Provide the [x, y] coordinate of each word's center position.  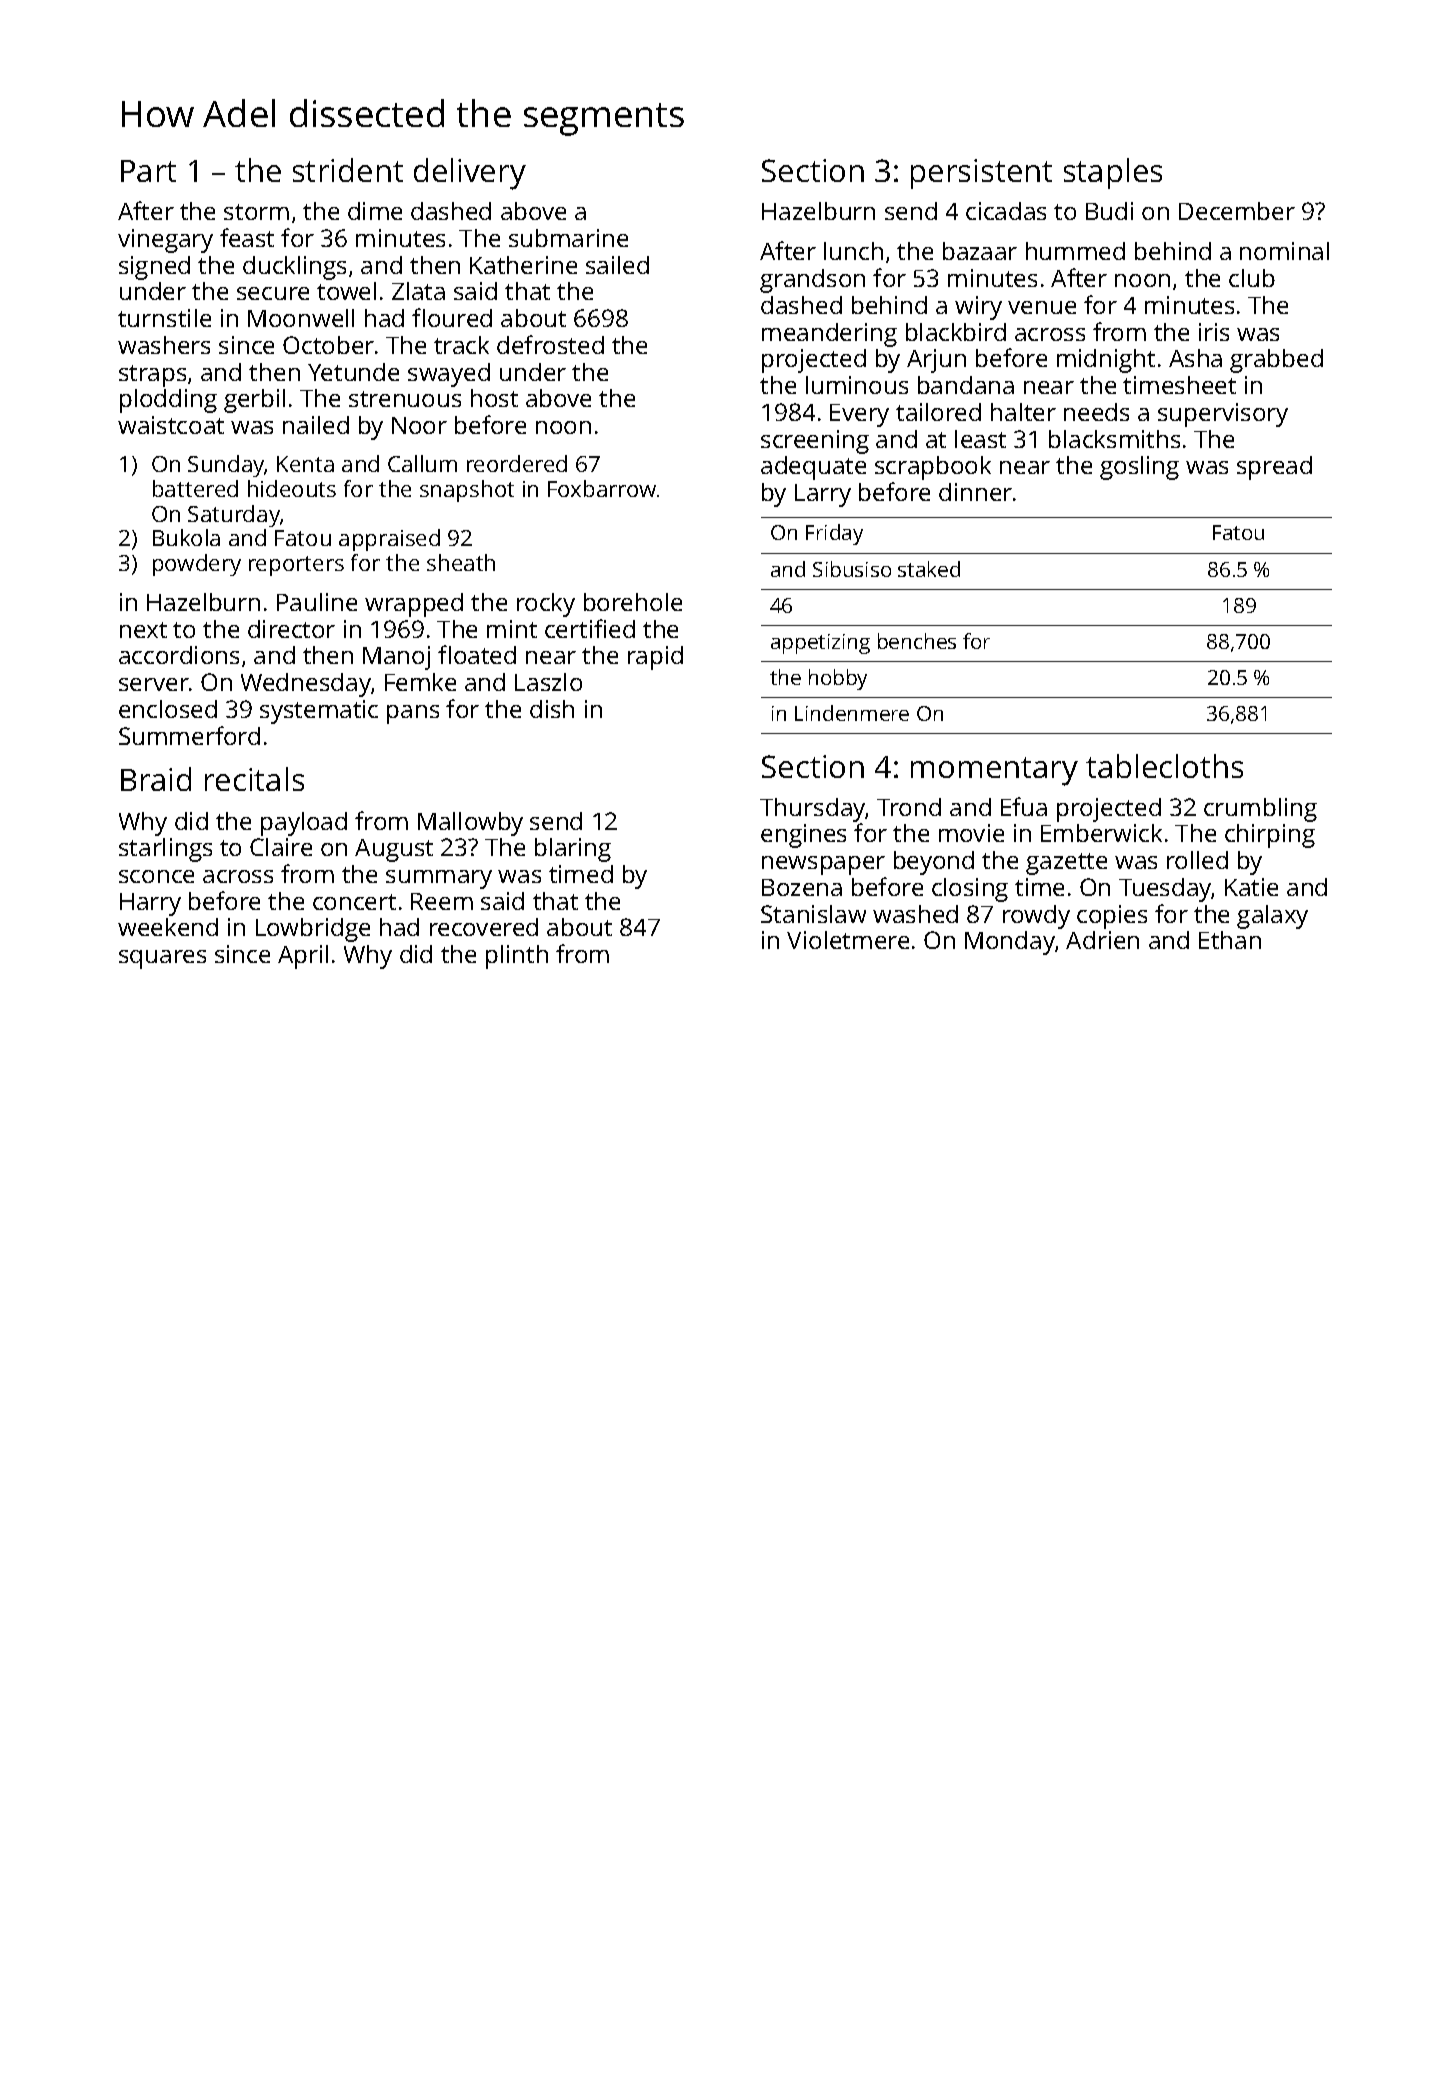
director [291, 629]
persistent [981, 174]
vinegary [165, 241]
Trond [909, 807]
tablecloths [1164, 766]
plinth [517, 957]
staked [929, 569]
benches [917, 641]
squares [162, 959]
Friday [834, 534]
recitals [254, 779]
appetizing [820, 644]
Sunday [226, 466]
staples [1113, 173]
